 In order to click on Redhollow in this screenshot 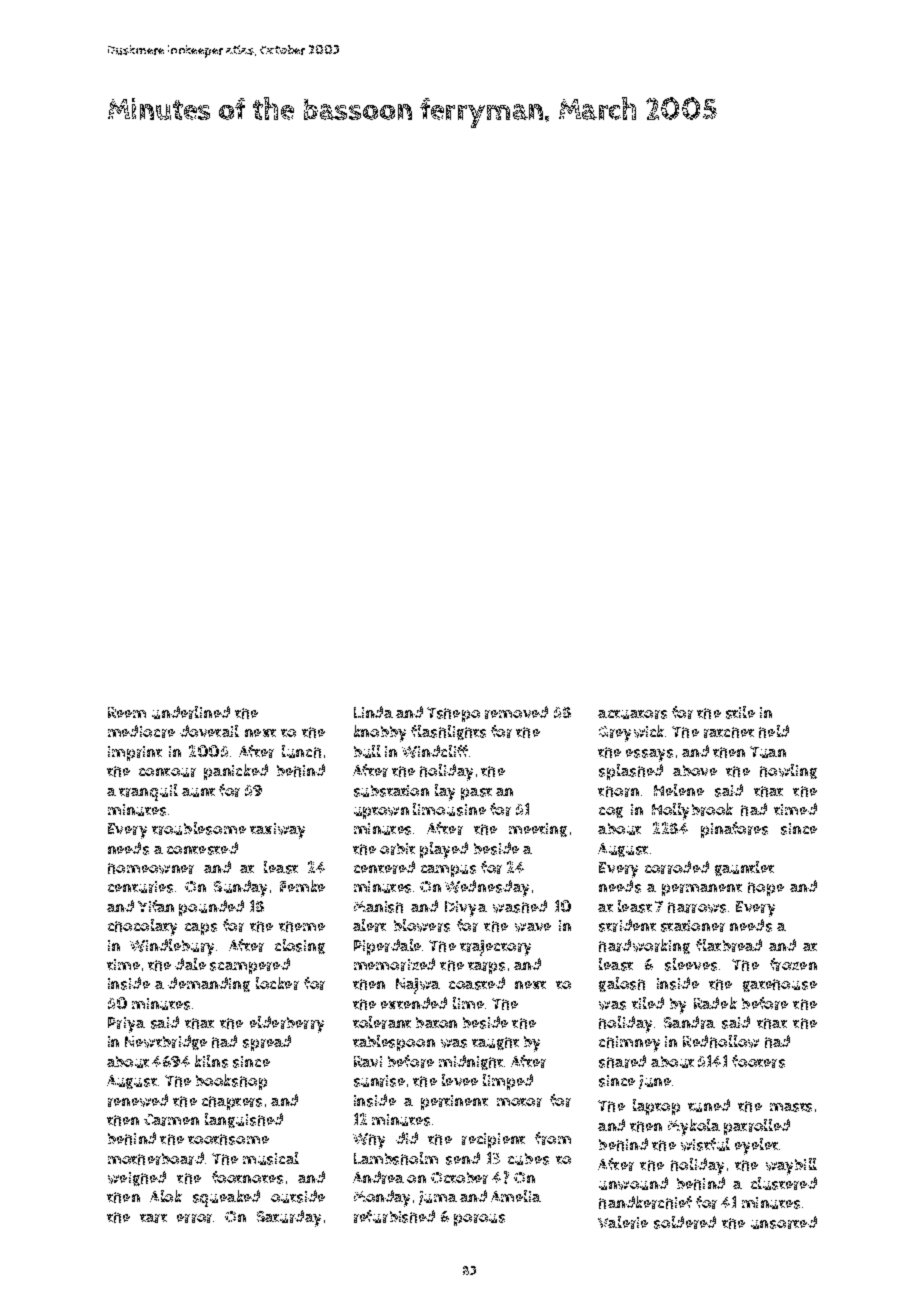, I will do `click(721, 1041)`.
